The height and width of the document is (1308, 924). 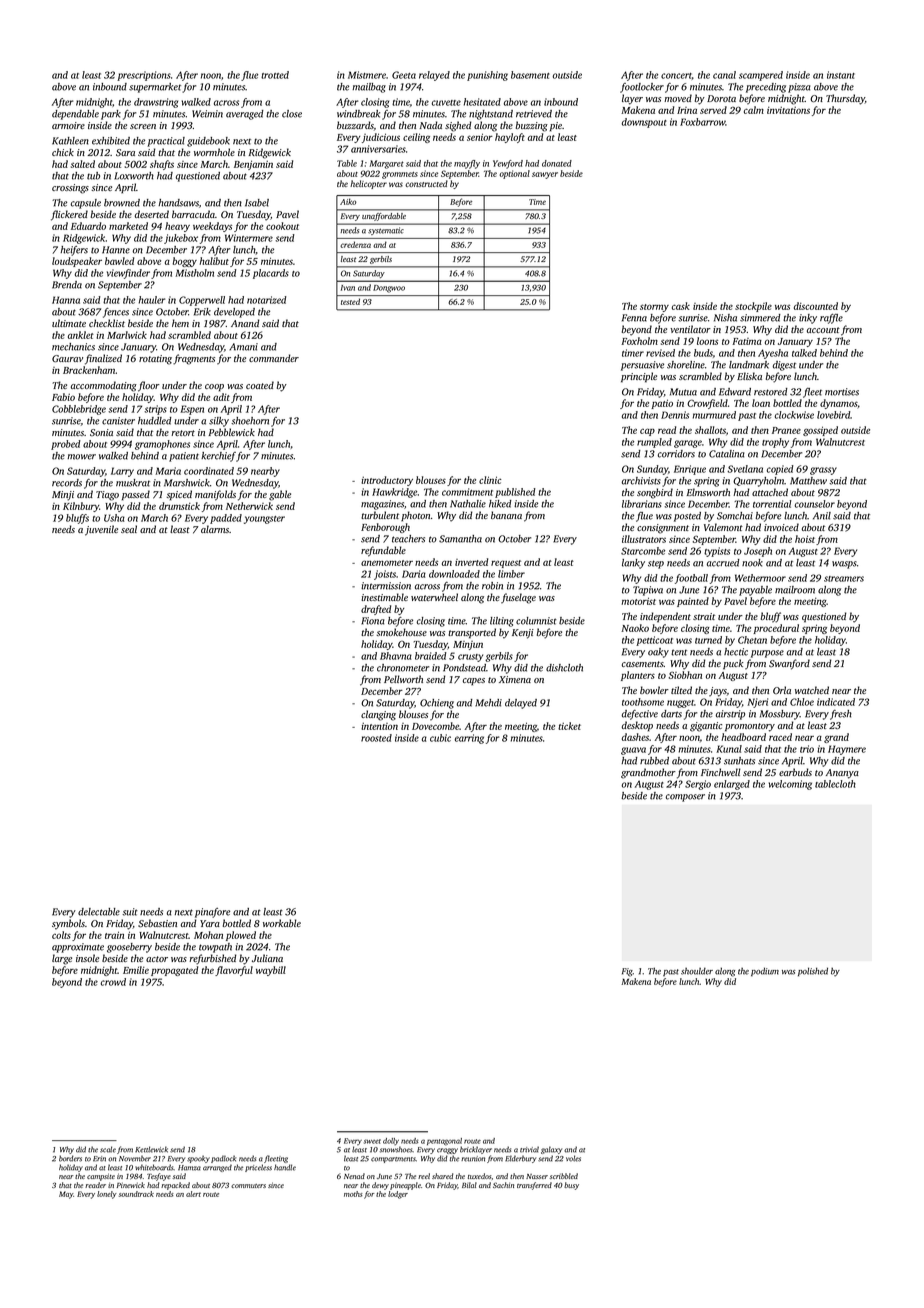 I want to click on canal, so click(x=724, y=75).
